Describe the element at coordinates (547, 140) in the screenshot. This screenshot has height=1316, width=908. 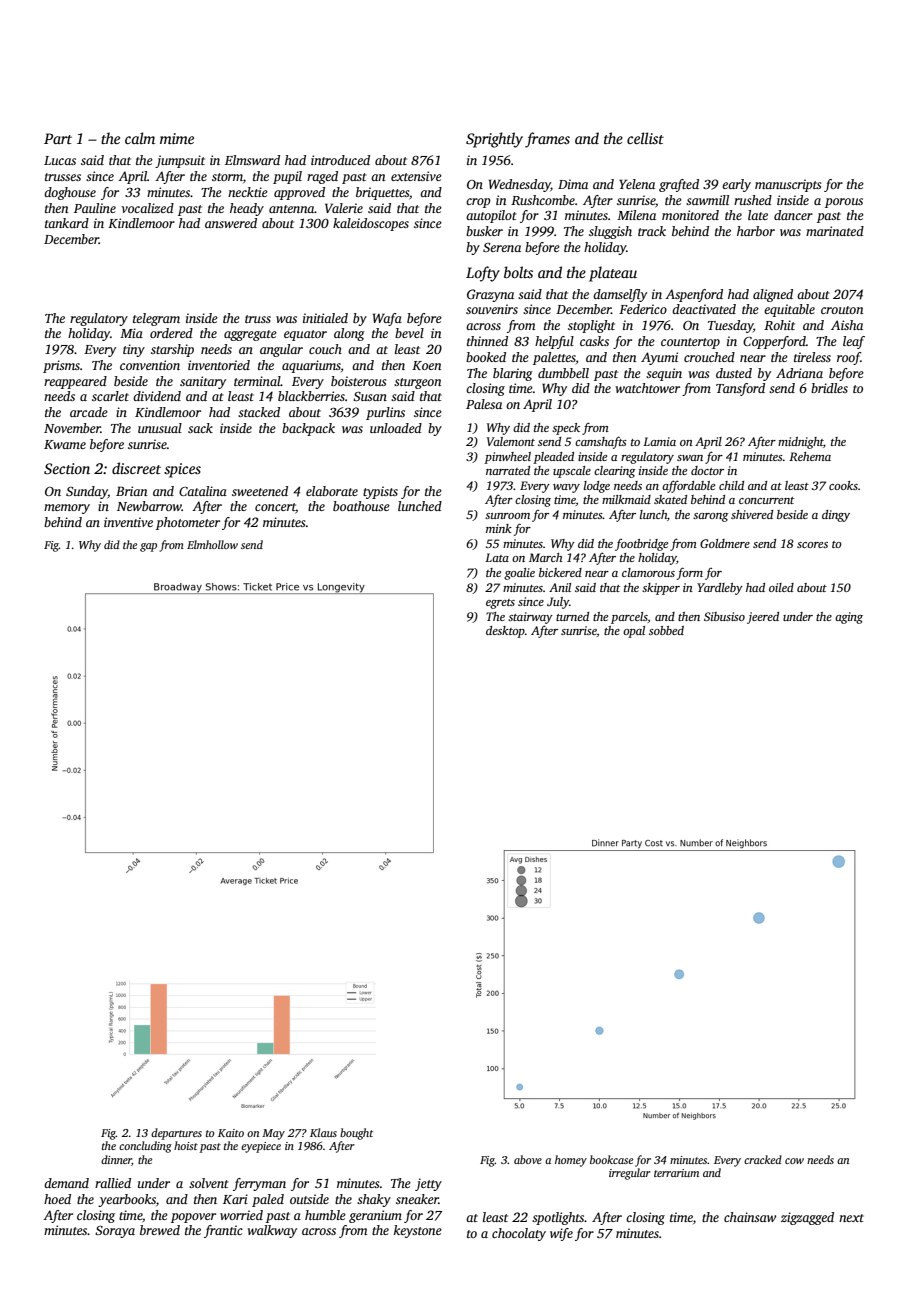
I see `frames` at that location.
